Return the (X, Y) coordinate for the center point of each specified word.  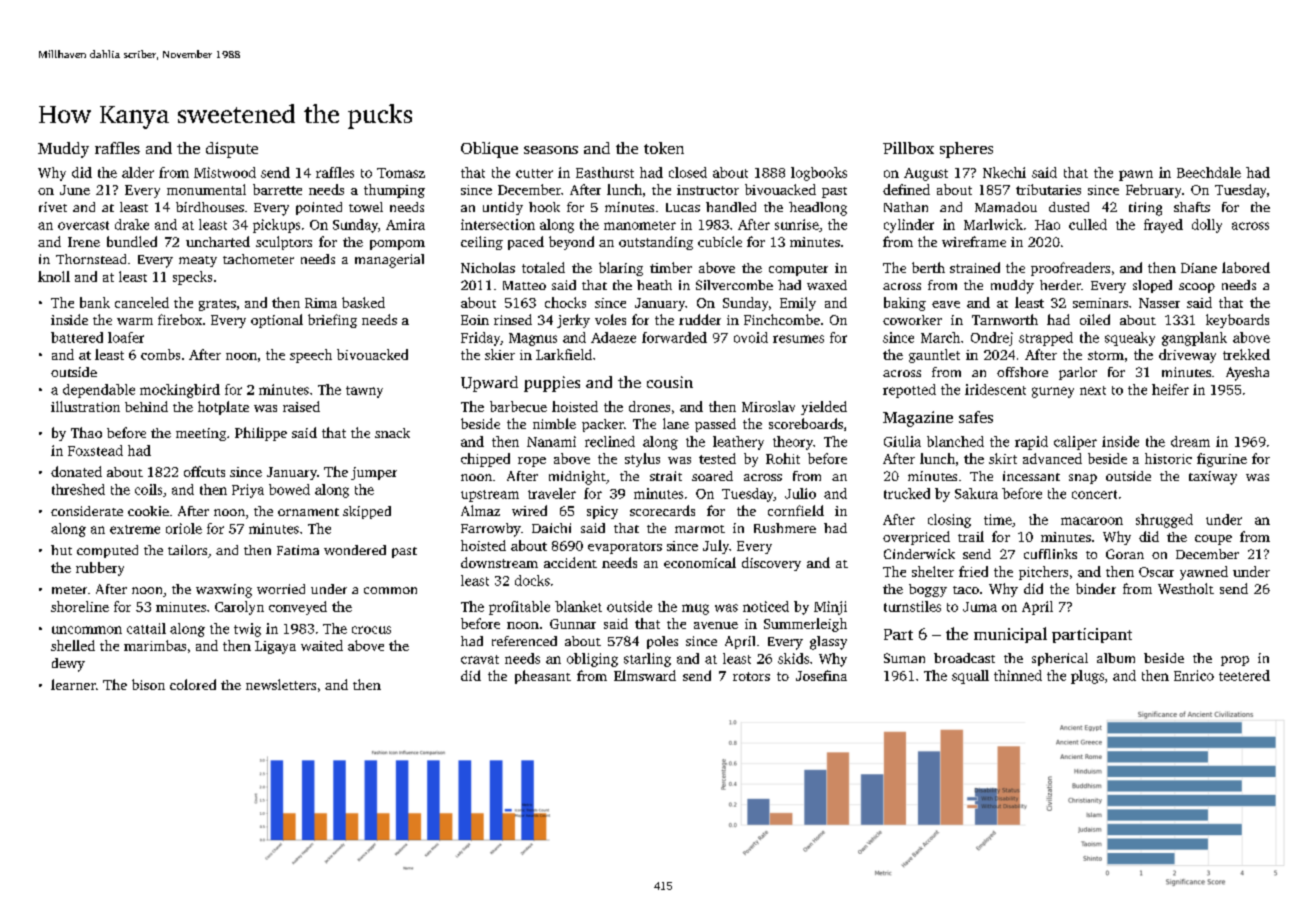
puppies (552, 384)
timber (671, 267)
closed (688, 172)
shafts (1192, 207)
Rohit (783, 458)
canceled (142, 302)
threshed (78, 489)
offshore (1022, 372)
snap (1083, 479)
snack (392, 433)
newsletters (281, 684)
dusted (1069, 207)
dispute (232, 150)
